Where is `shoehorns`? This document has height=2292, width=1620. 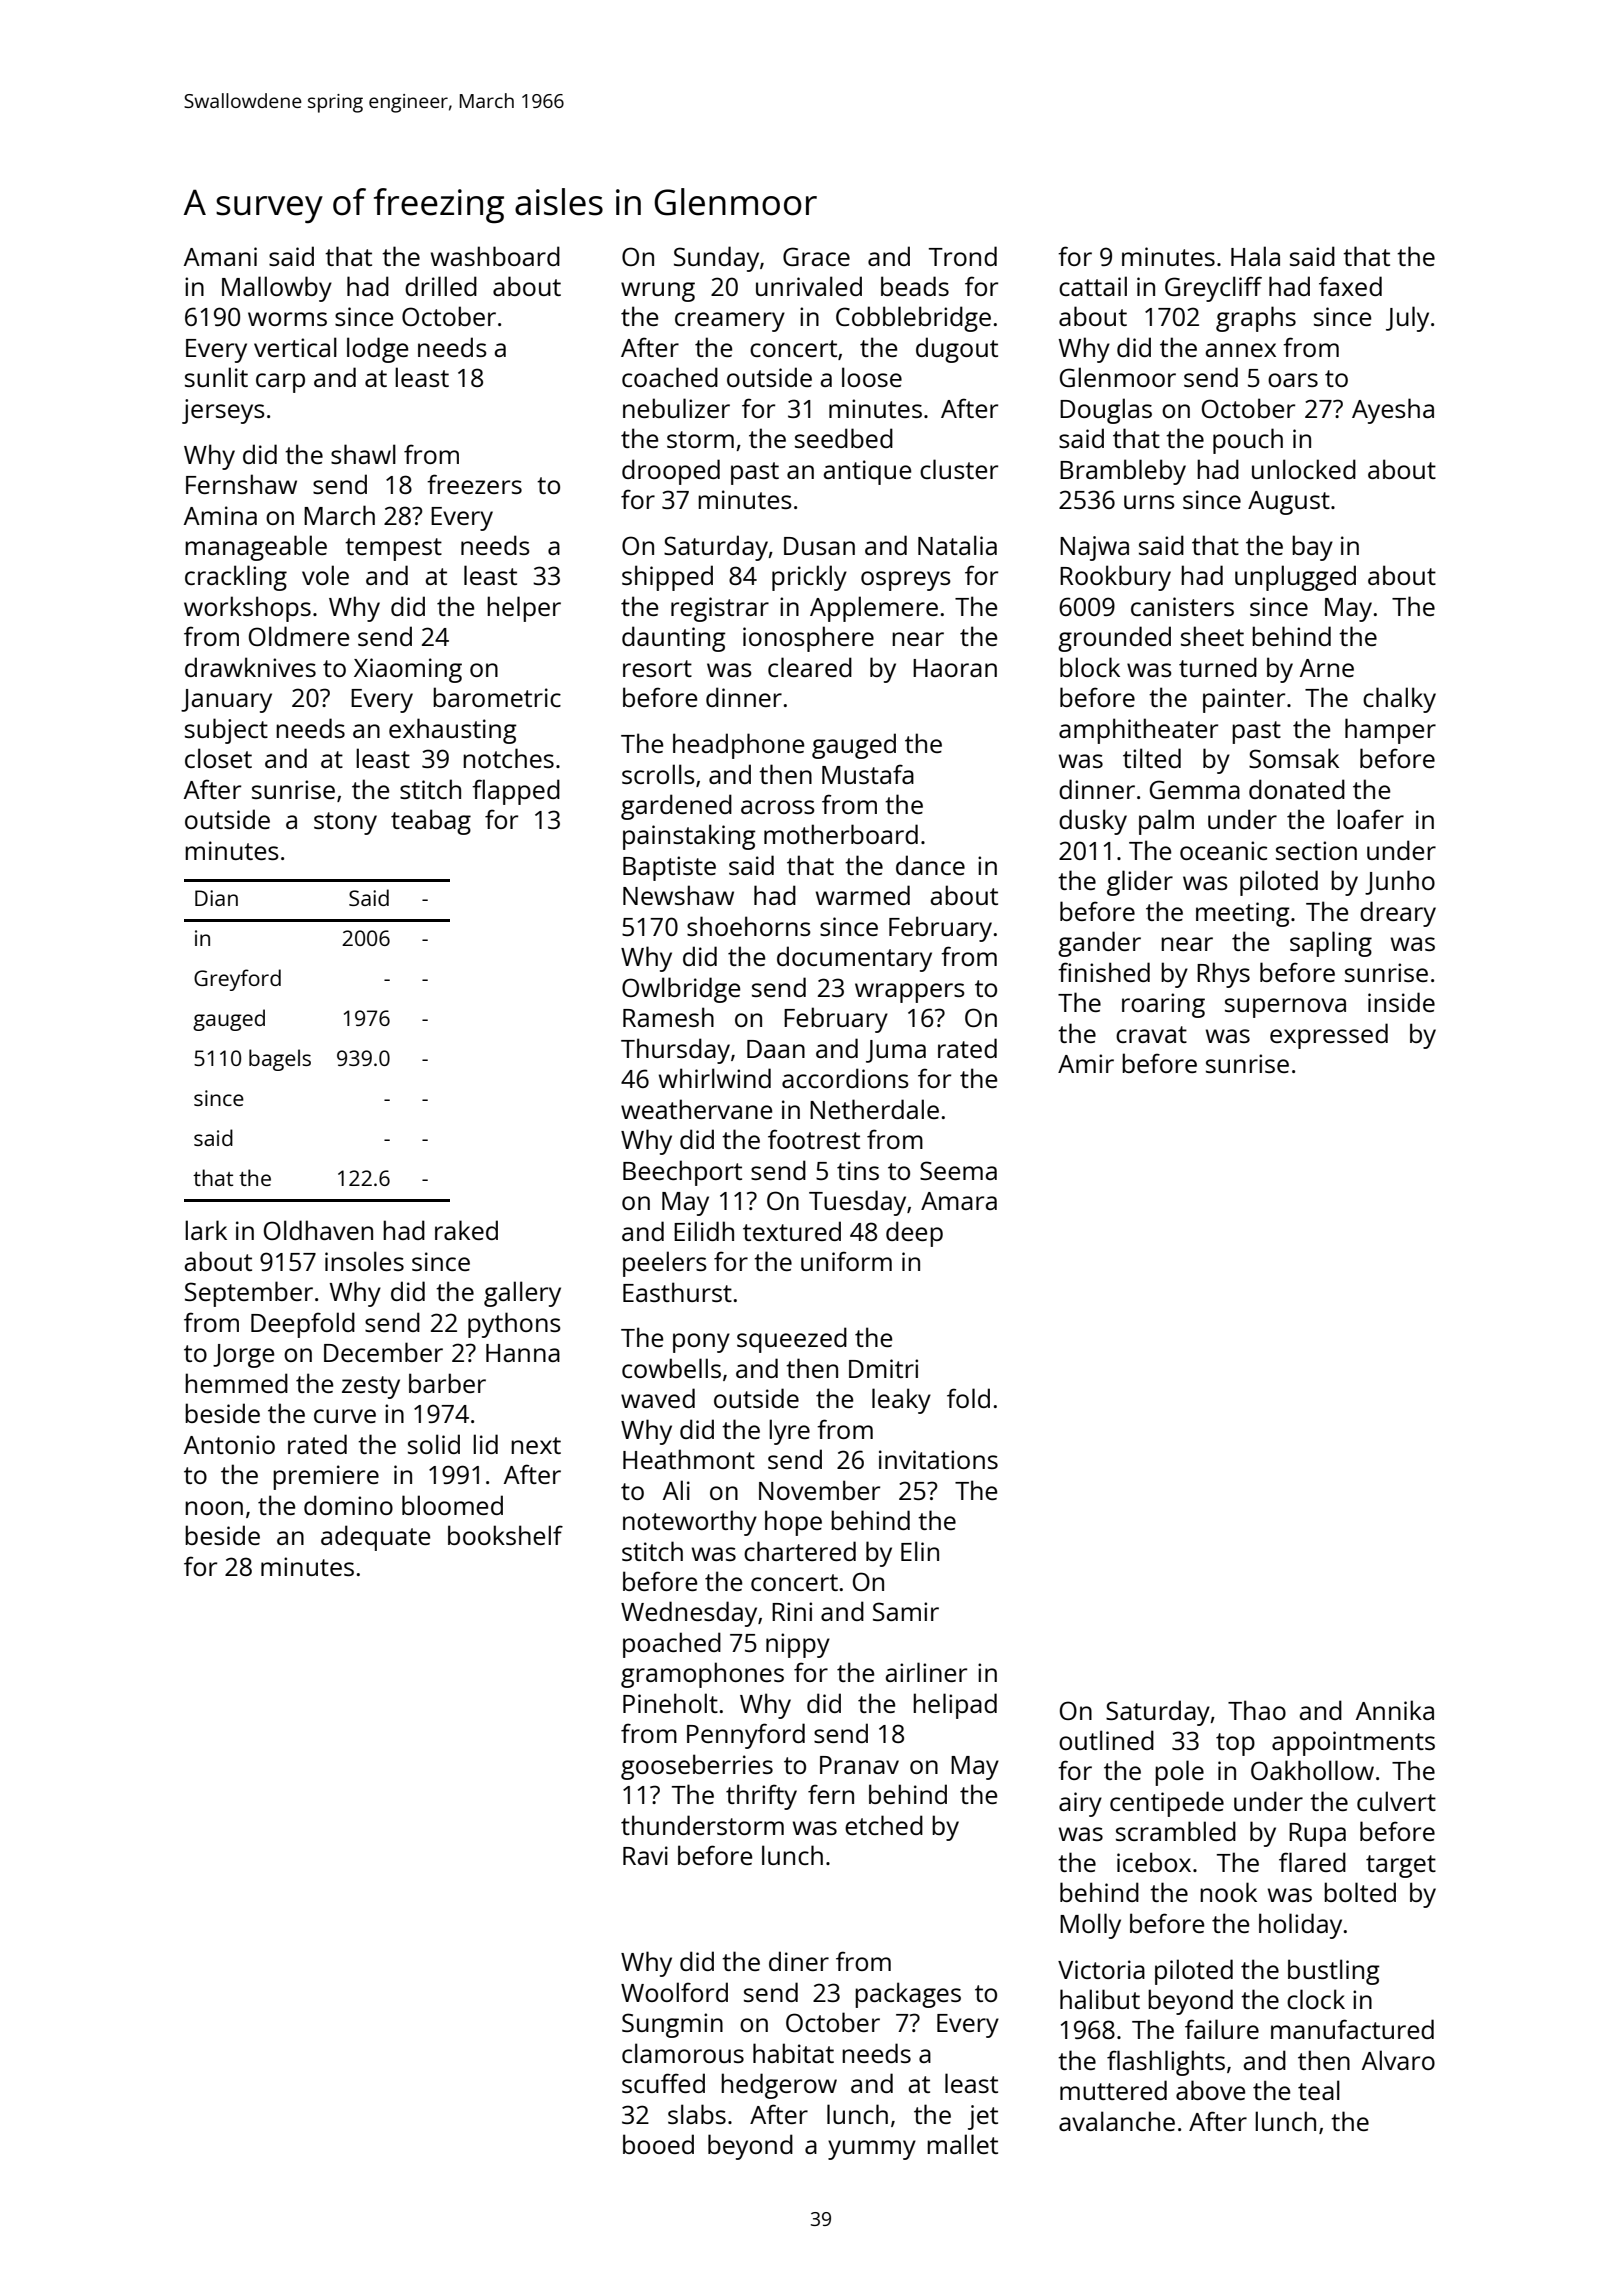 shoehorns is located at coordinates (749, 926).
